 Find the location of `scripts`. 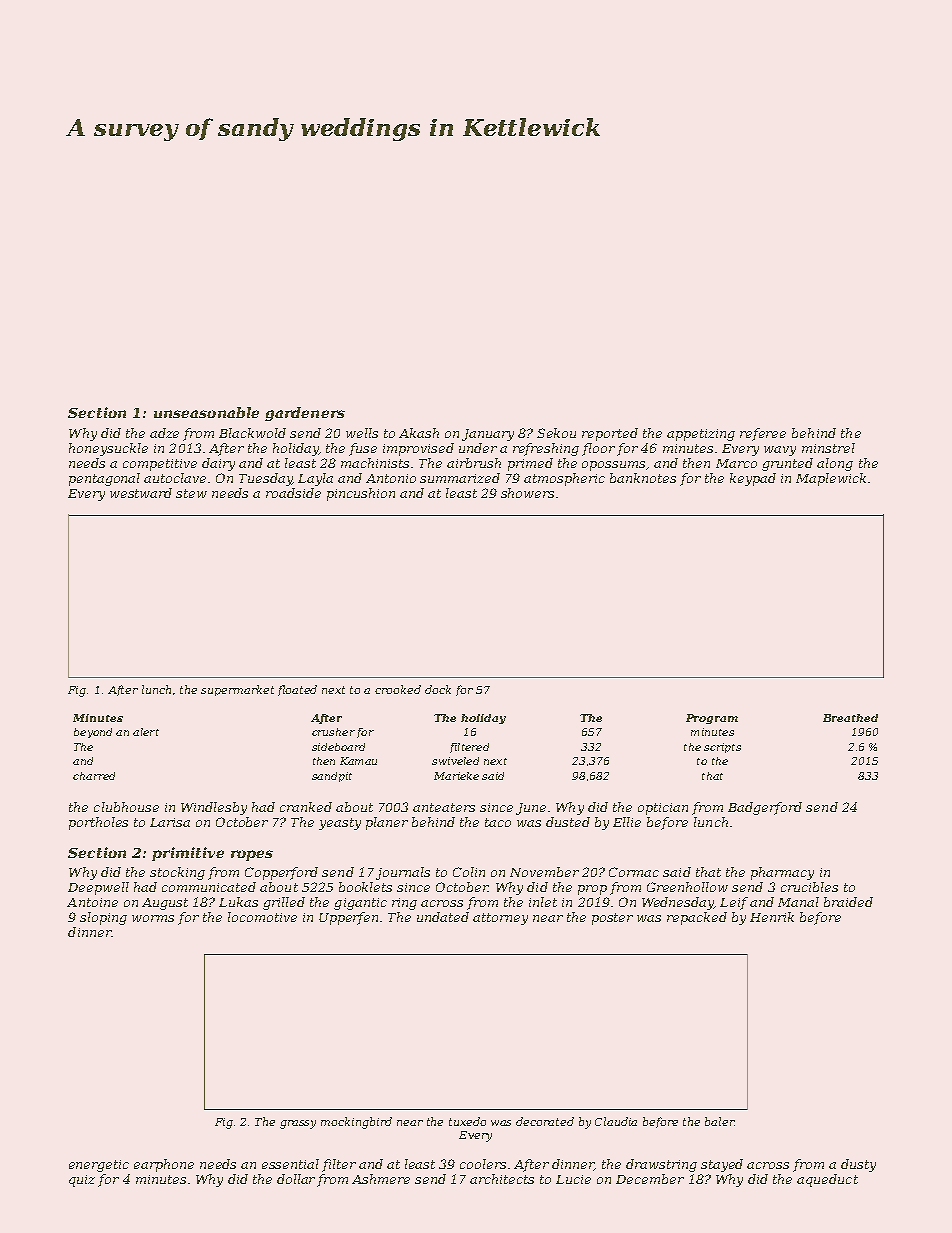

scripts is located at coordinates (722, 748).
